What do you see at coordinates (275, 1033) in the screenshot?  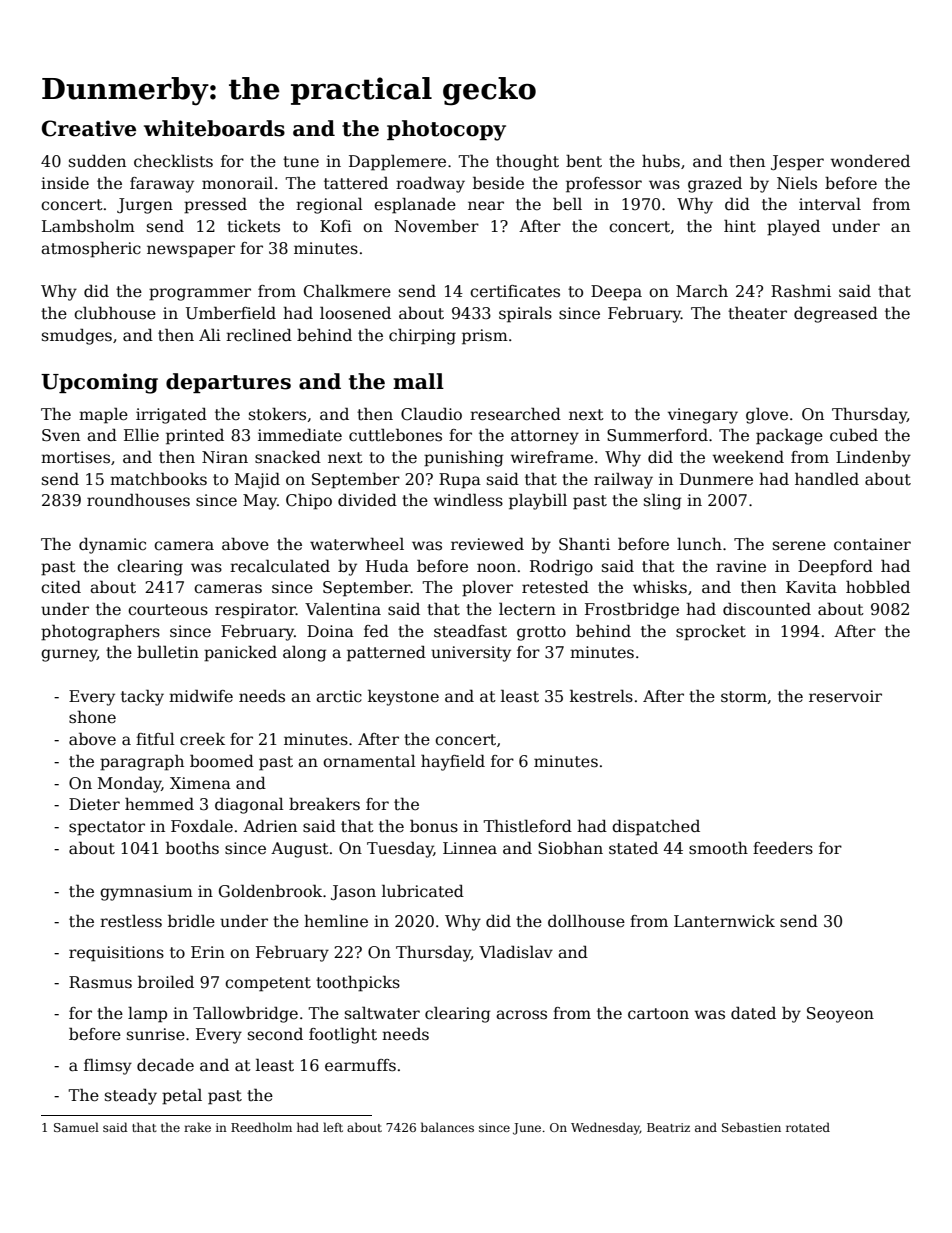 I see `second` at bounding box center [275, 1033].
